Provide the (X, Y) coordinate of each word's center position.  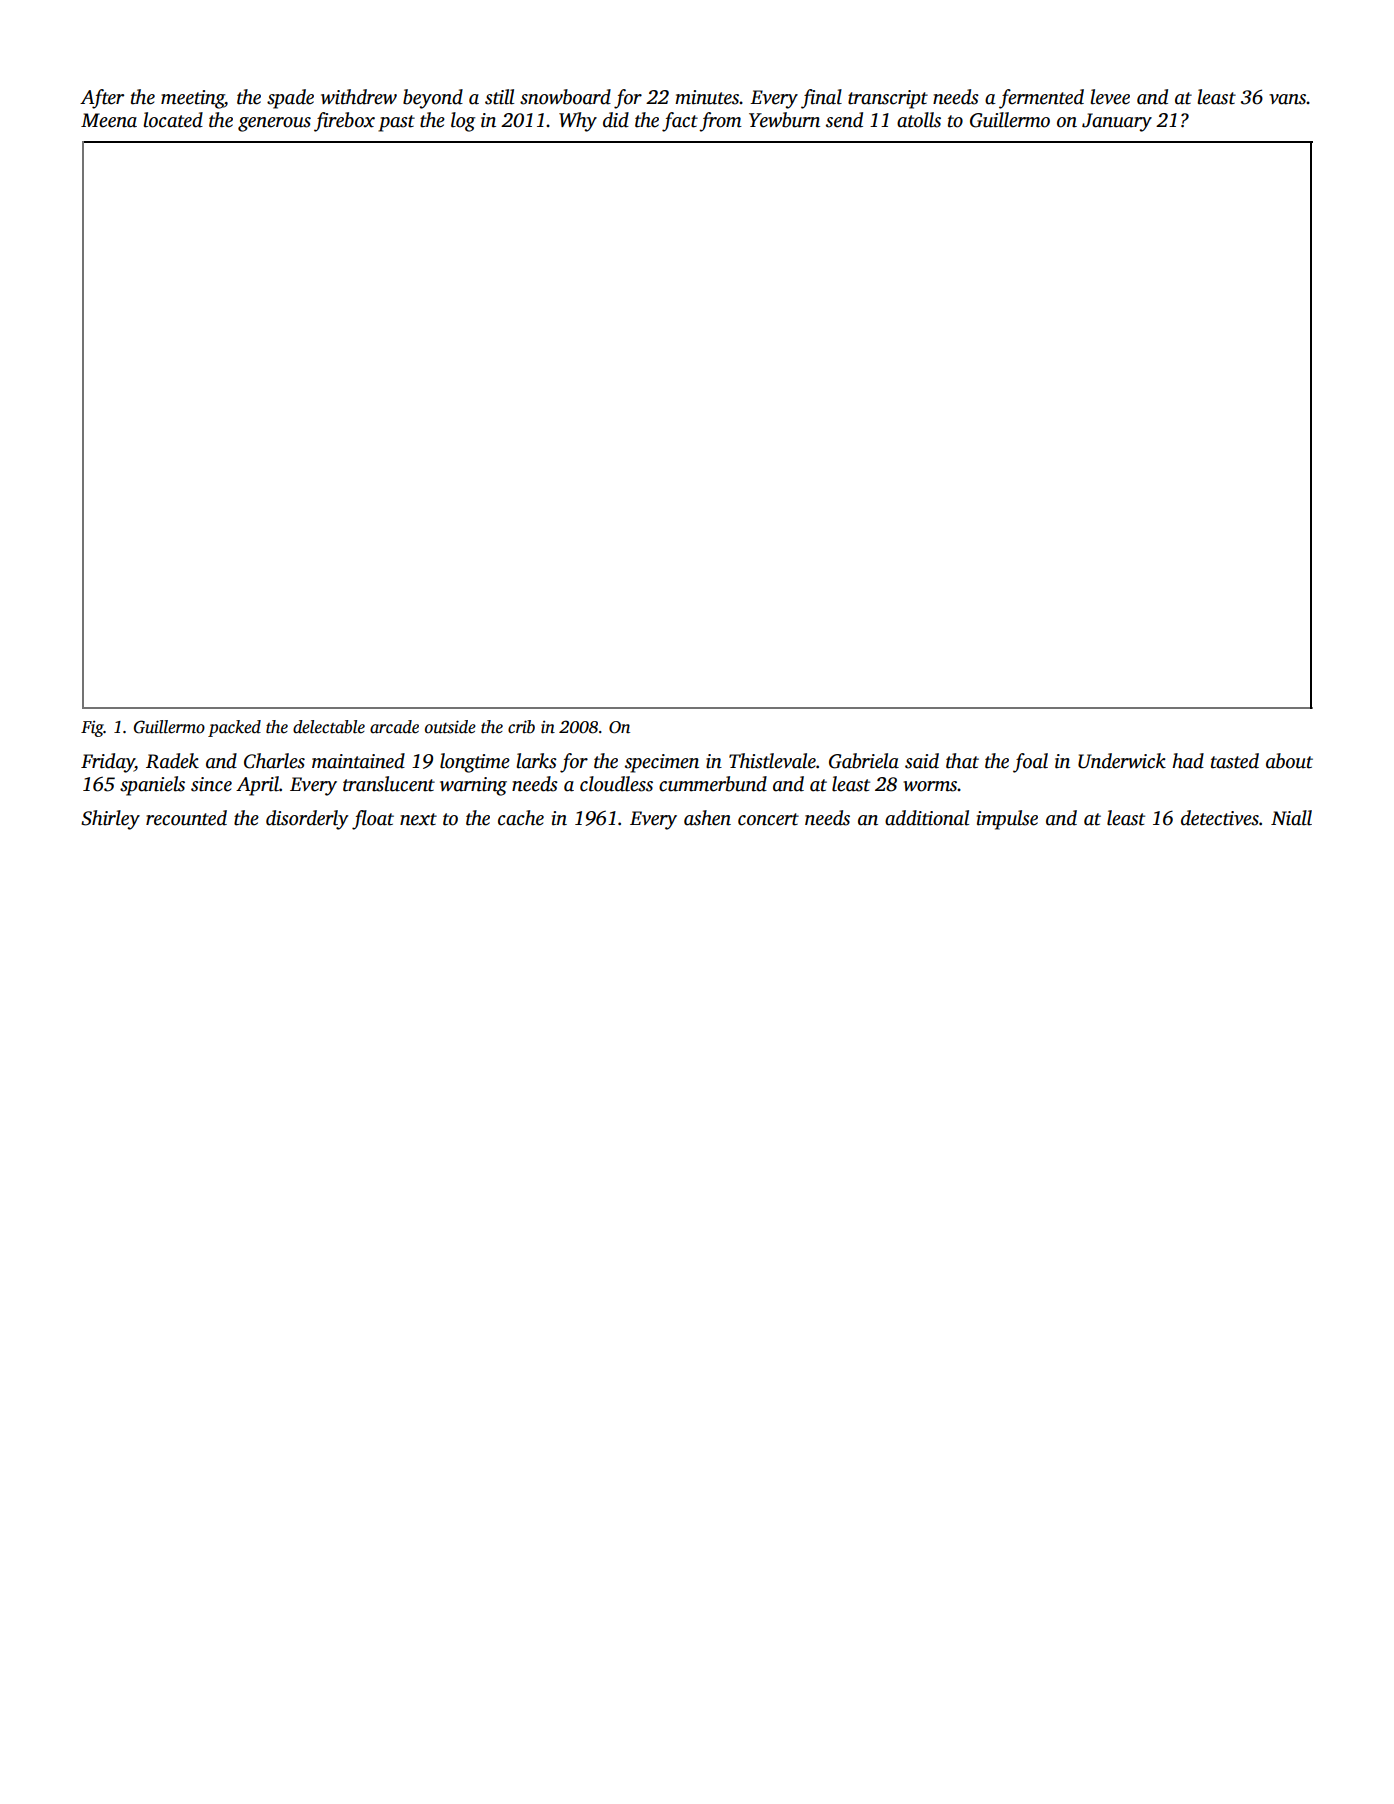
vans (1288, 99)
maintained (358, 761)
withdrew (359, 97)
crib (521, 727)
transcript (888, 99)
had (1188, 761)
